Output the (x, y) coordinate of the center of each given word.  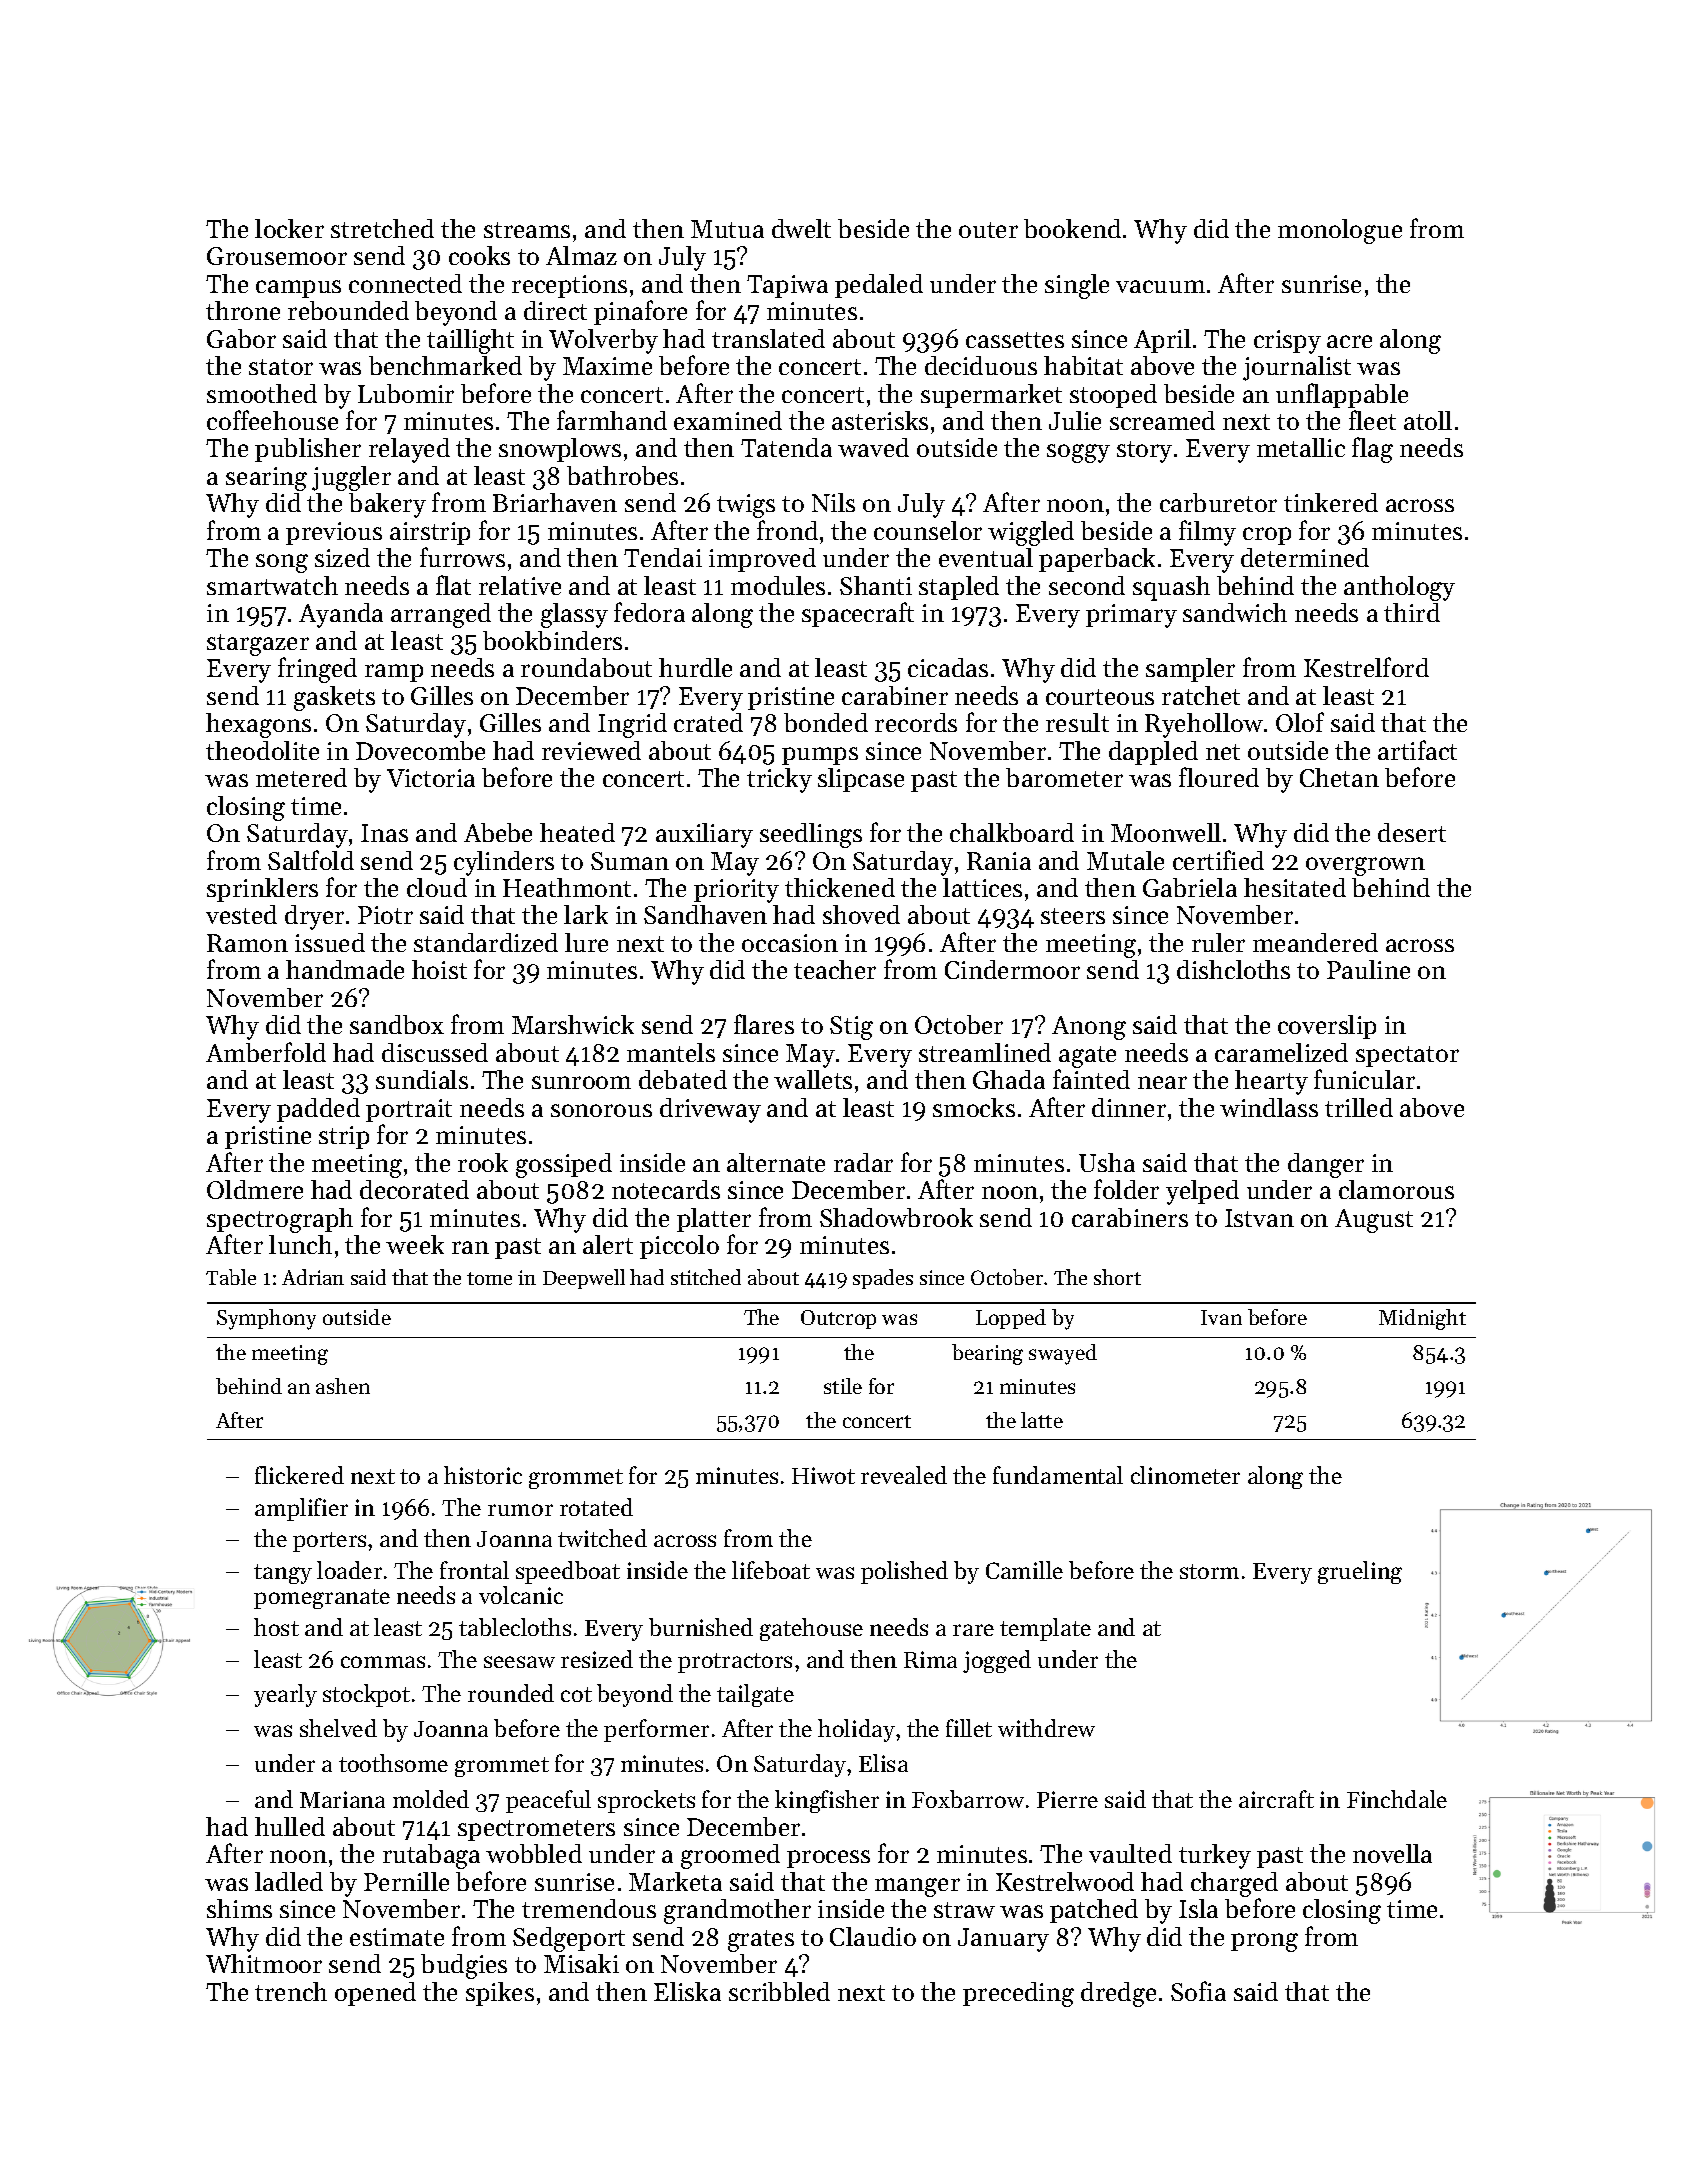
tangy (283, 1574)
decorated (414, 1189)
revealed (904, 1475)
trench (291, 1991)
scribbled (779, 1991)
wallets (813, 1079)
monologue (1340, 231)
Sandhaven (705, 914)
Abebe (498, 832)
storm (1209, 1571)
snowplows (560, 450)
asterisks (880, 420)
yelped (1202, 1192)
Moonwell (1166, 832)
